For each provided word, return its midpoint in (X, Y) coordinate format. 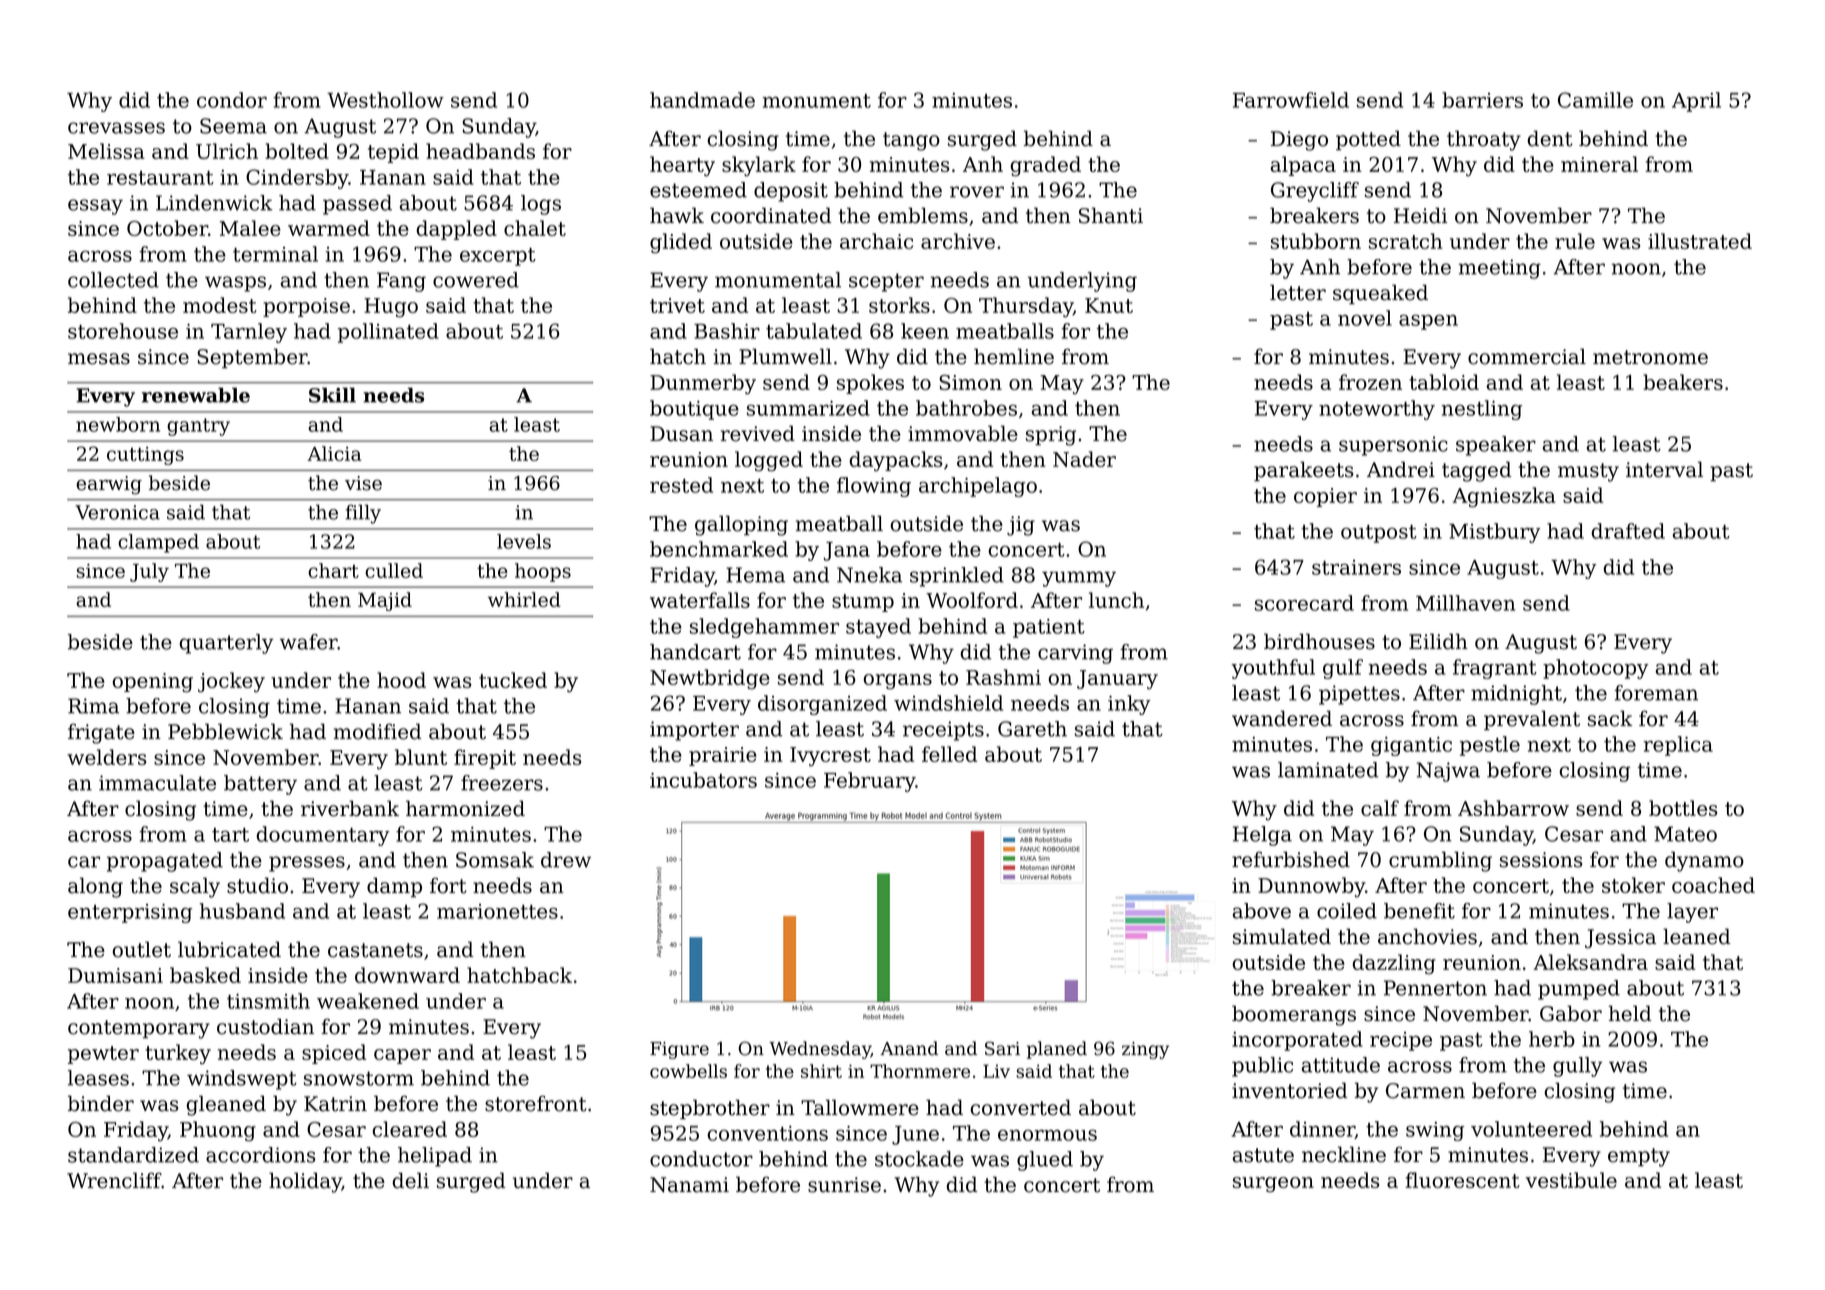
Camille (1595, 100)
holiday (305, 1182)
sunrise (844, 1185)
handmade (702, 100)
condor (232, 100)
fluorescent (1463, 1180)
